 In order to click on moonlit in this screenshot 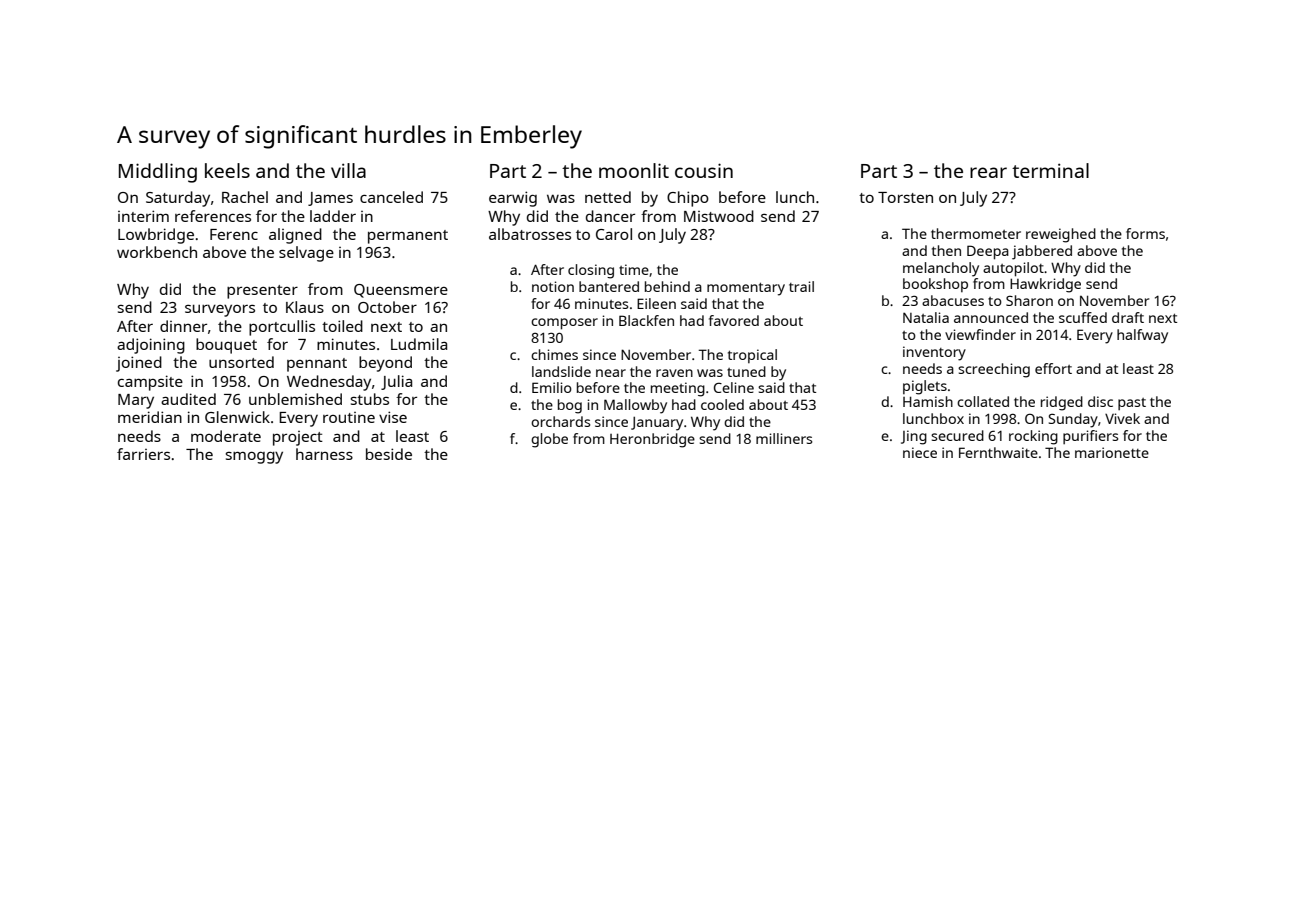, I will do `click(634, 170)`.
